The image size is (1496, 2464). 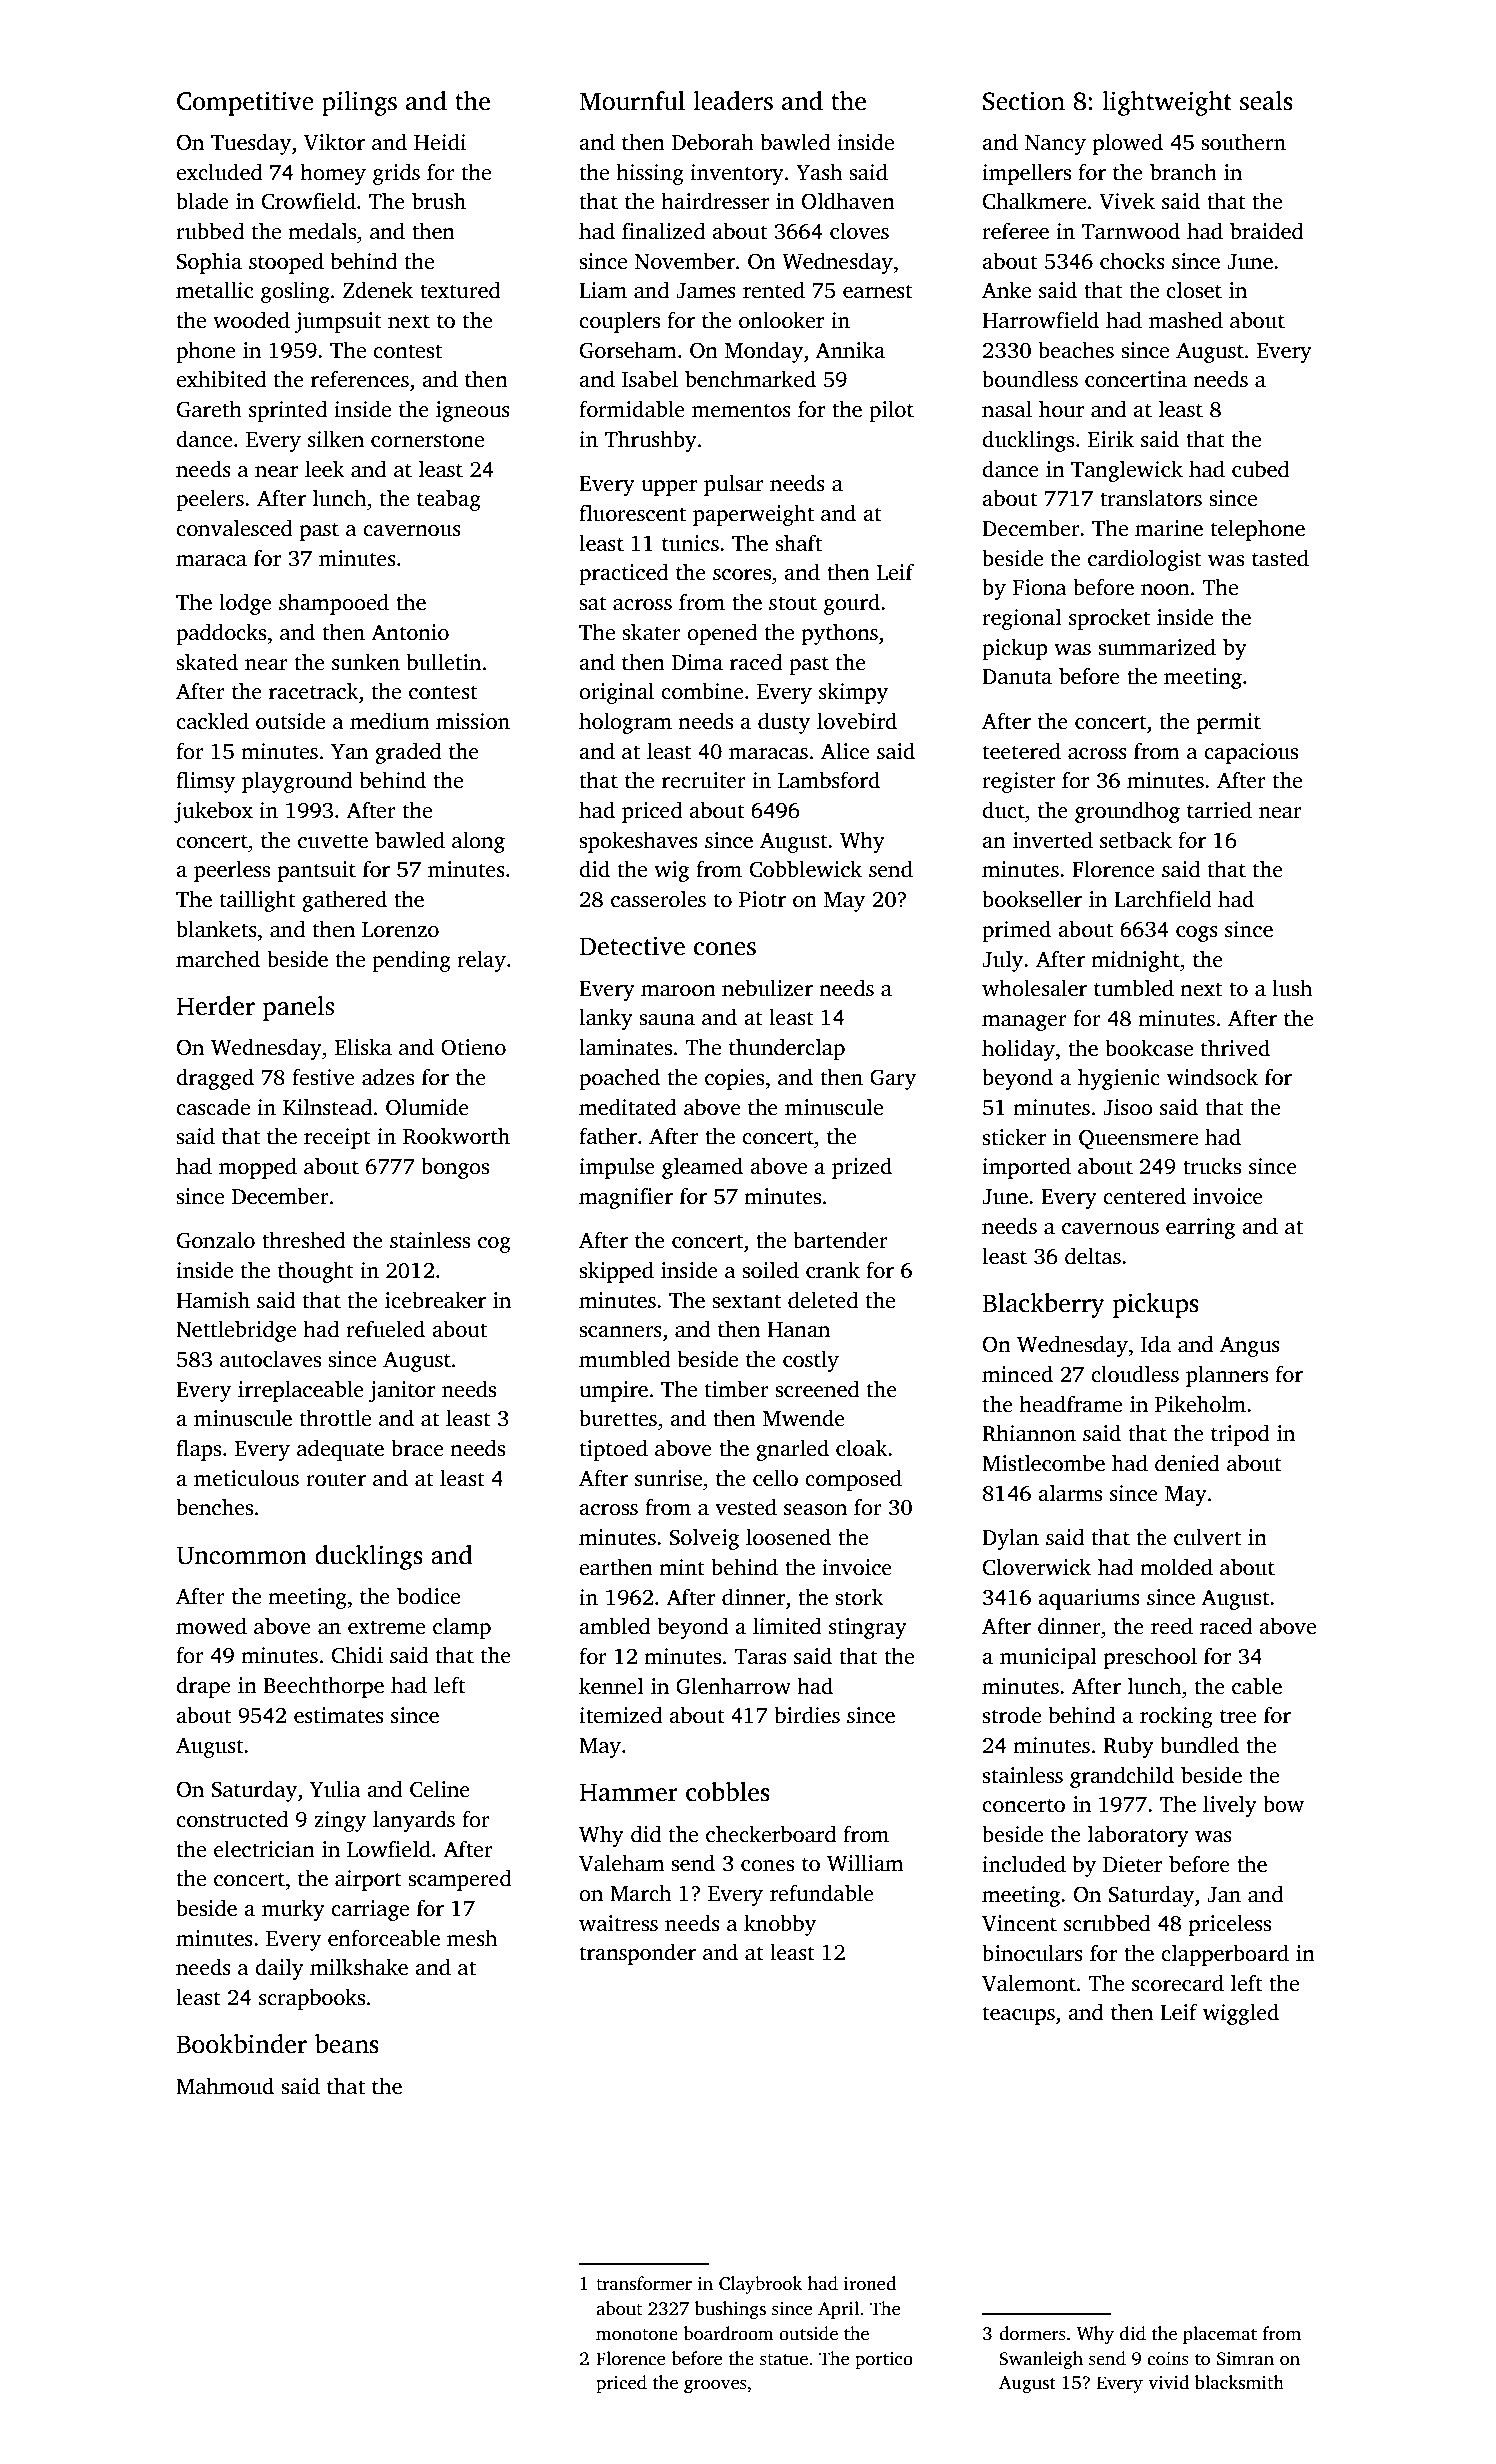 What do you see at coordinates (325, 469) in the screenshot?
I see `leek` at bounding box center [325, 469].
